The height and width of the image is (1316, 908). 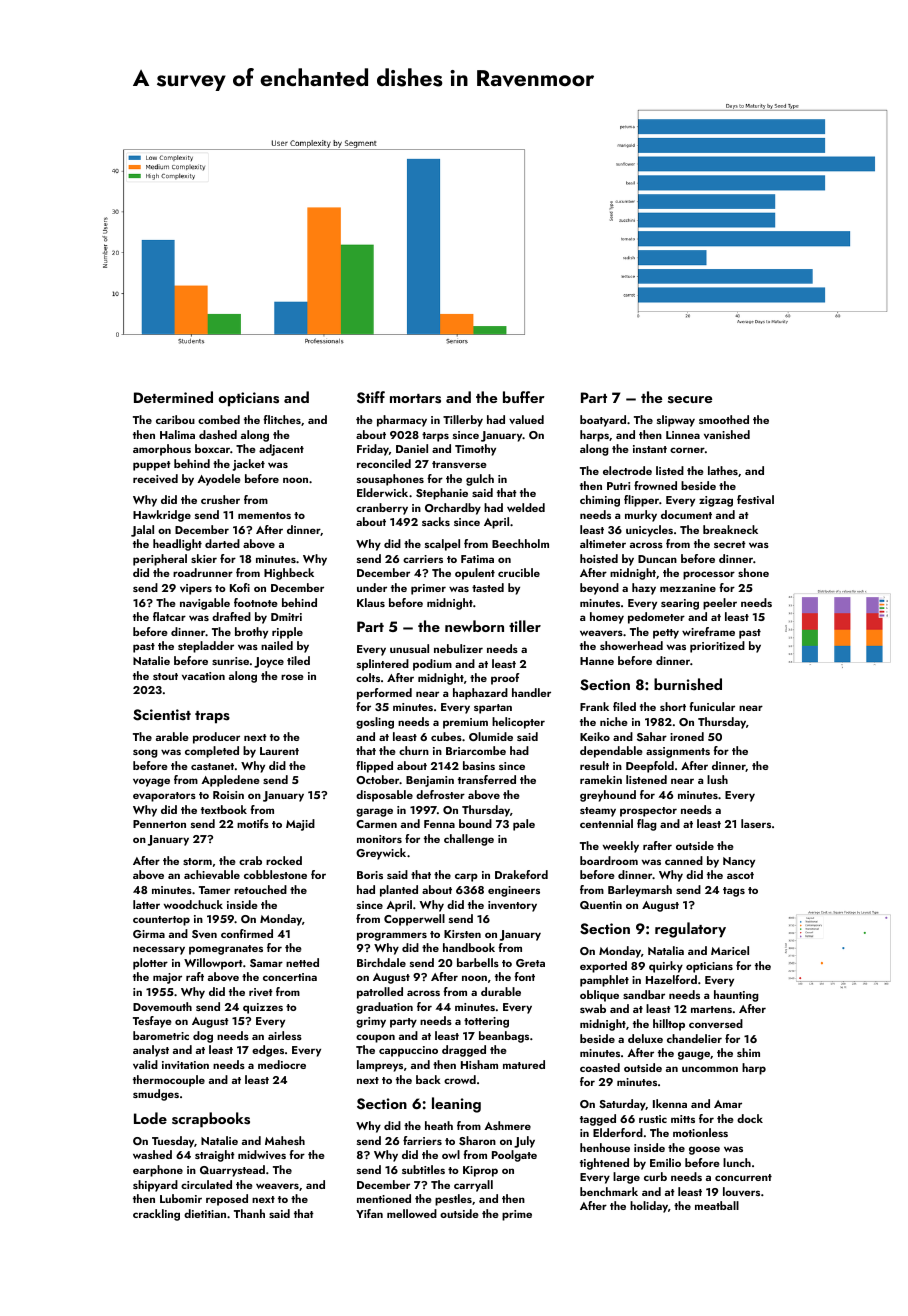 I want to click on tarps, so click(x=435, y=437).
